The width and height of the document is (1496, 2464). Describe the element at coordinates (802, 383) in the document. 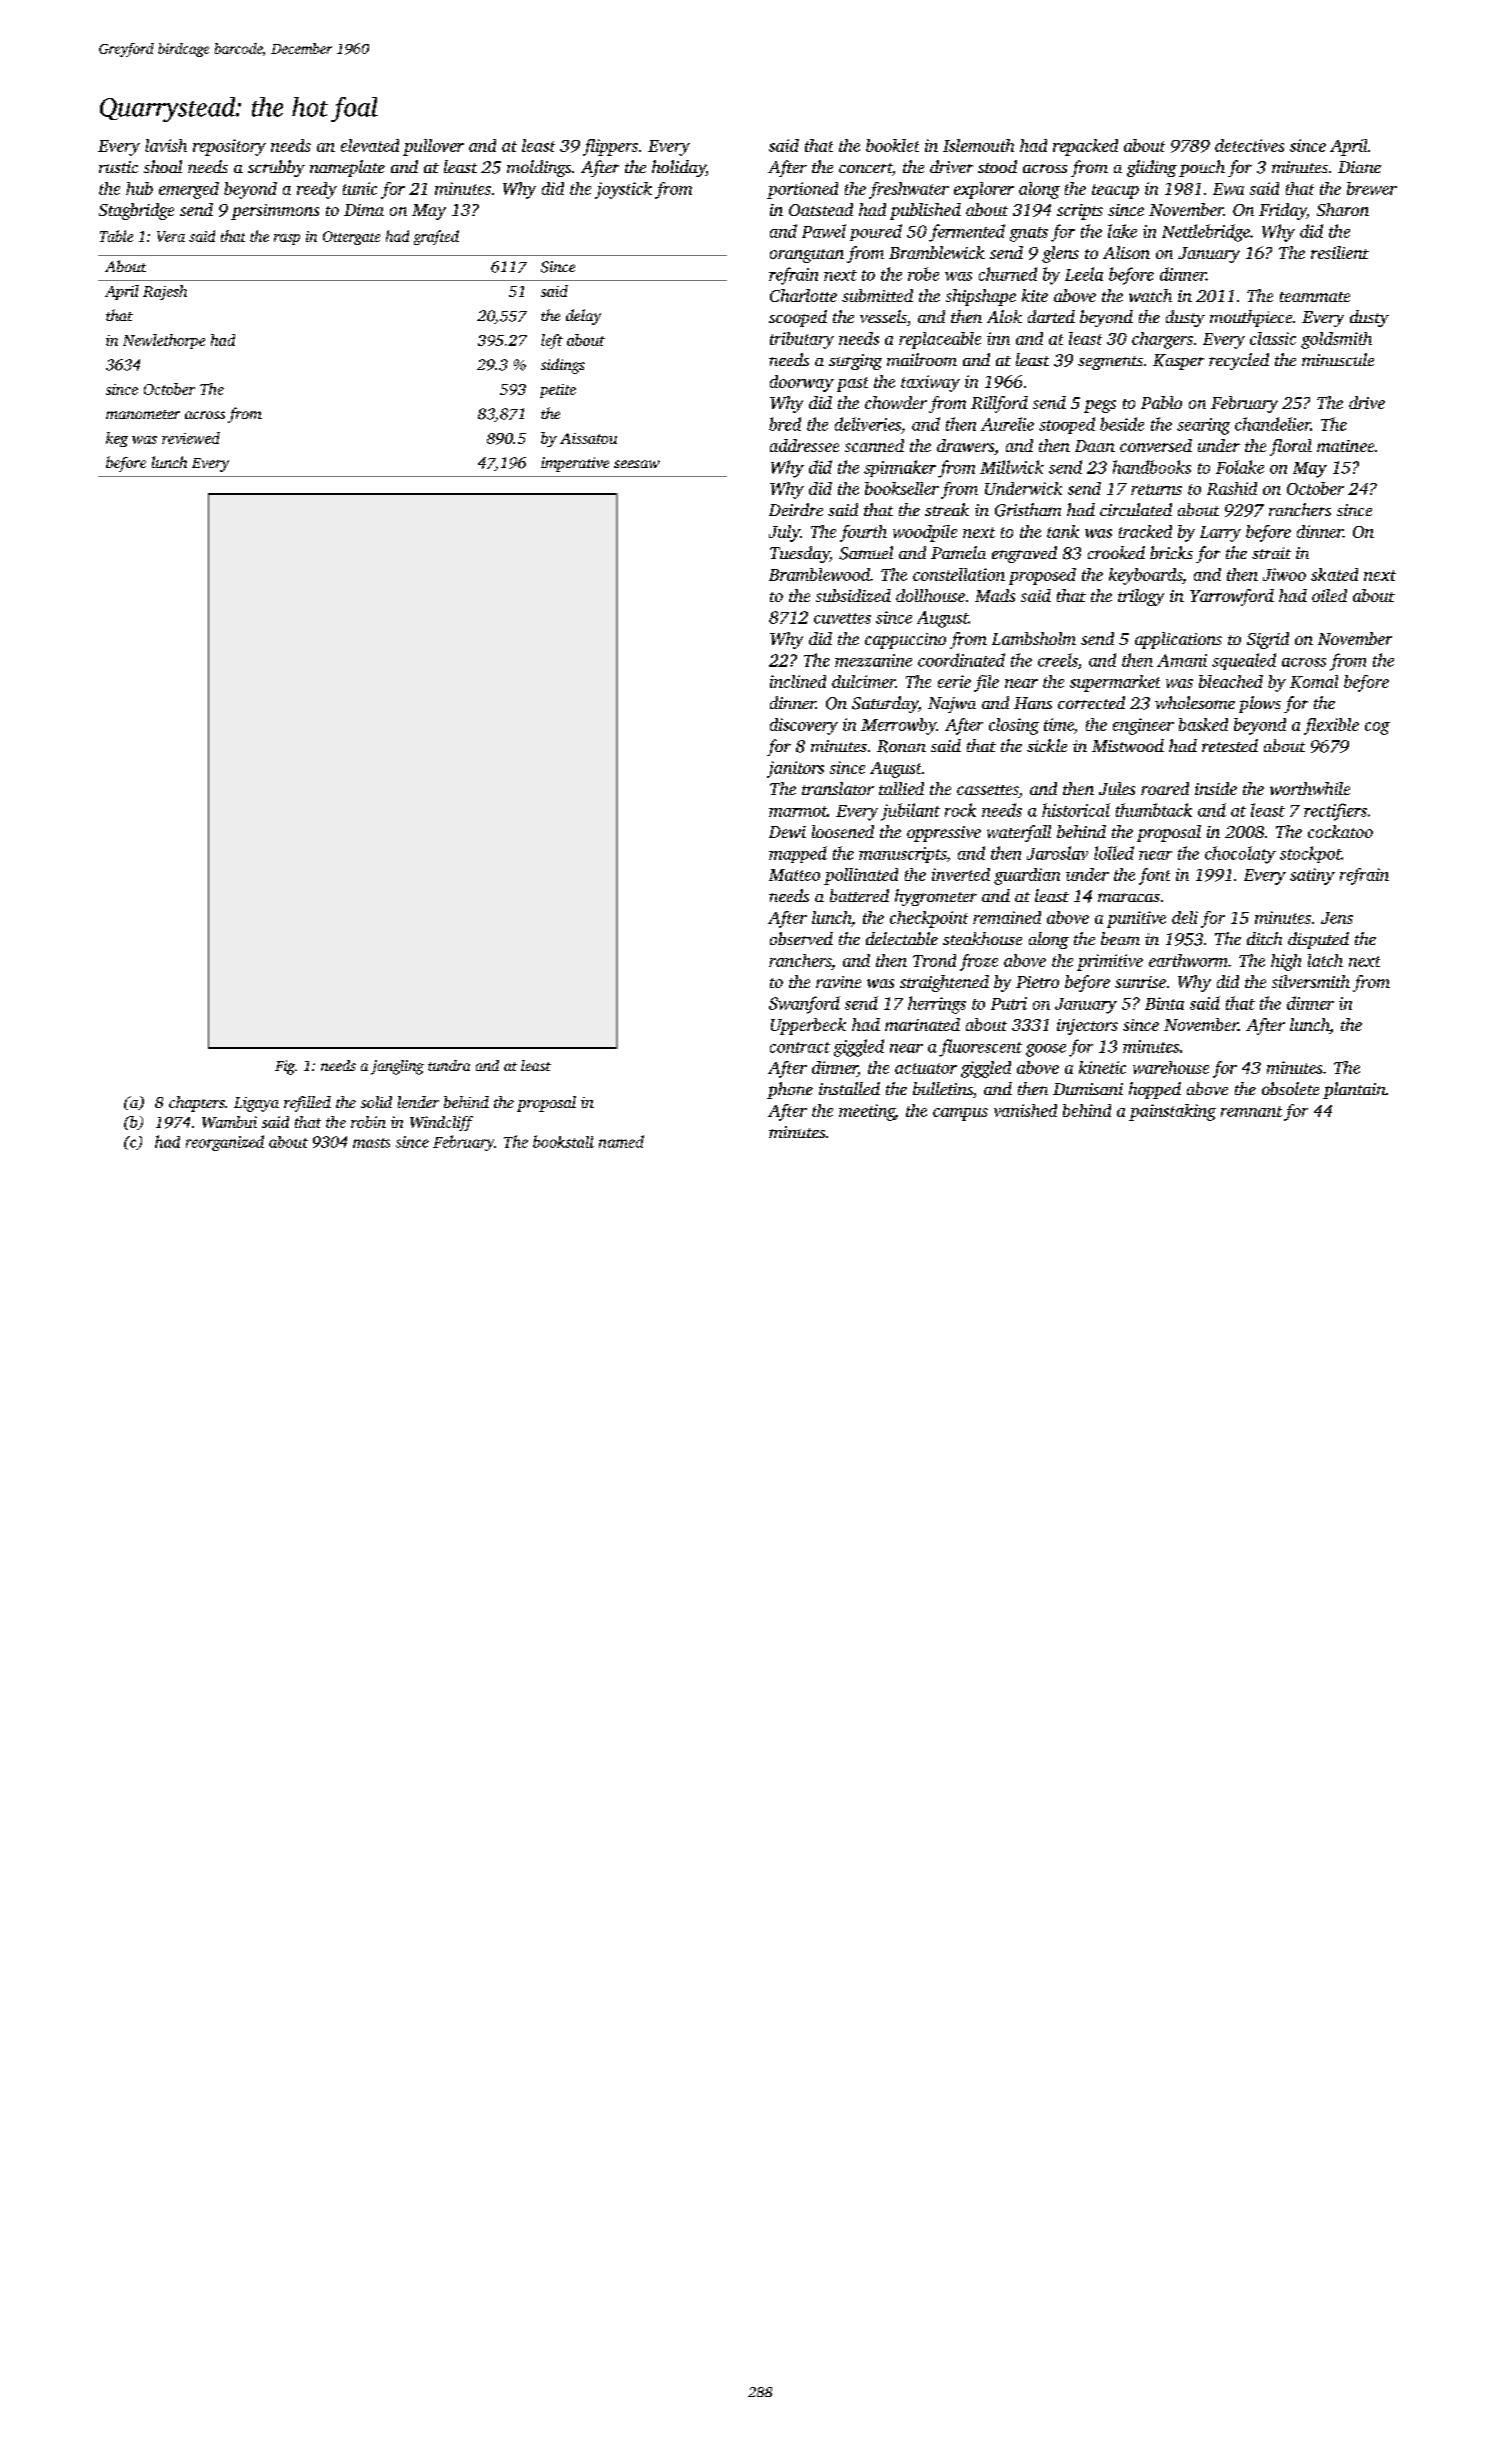

I see `doorway` at that location.
